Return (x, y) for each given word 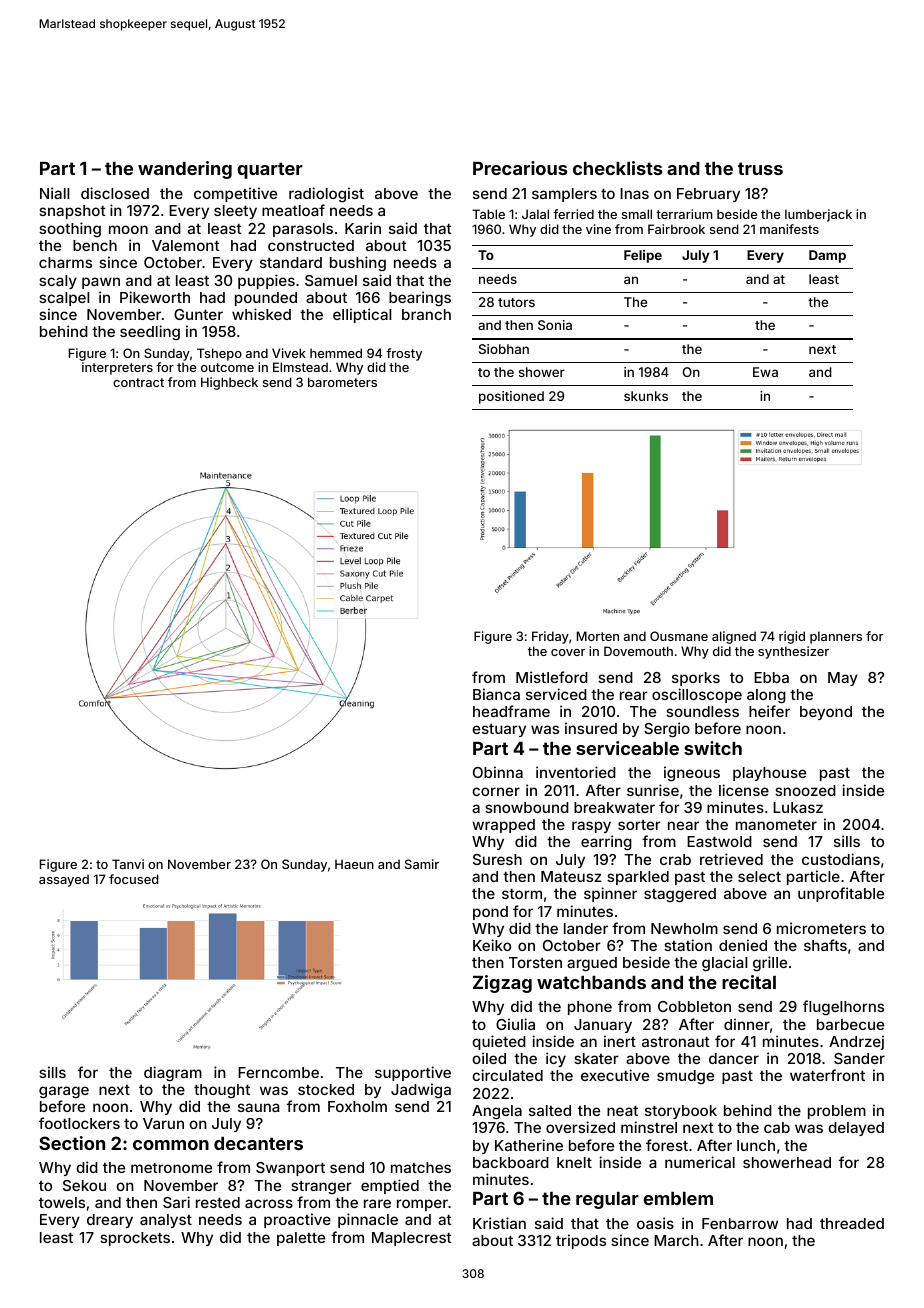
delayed (856, 1129)
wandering (185, 170)
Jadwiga (421, 1091)
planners (836, 637)
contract (138, 382)
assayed (64, 880)
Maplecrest (412, 1239)
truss (760, 168)
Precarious (520, 168)
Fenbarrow (740, 1223)
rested (218, 1202)
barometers (342, 382)
